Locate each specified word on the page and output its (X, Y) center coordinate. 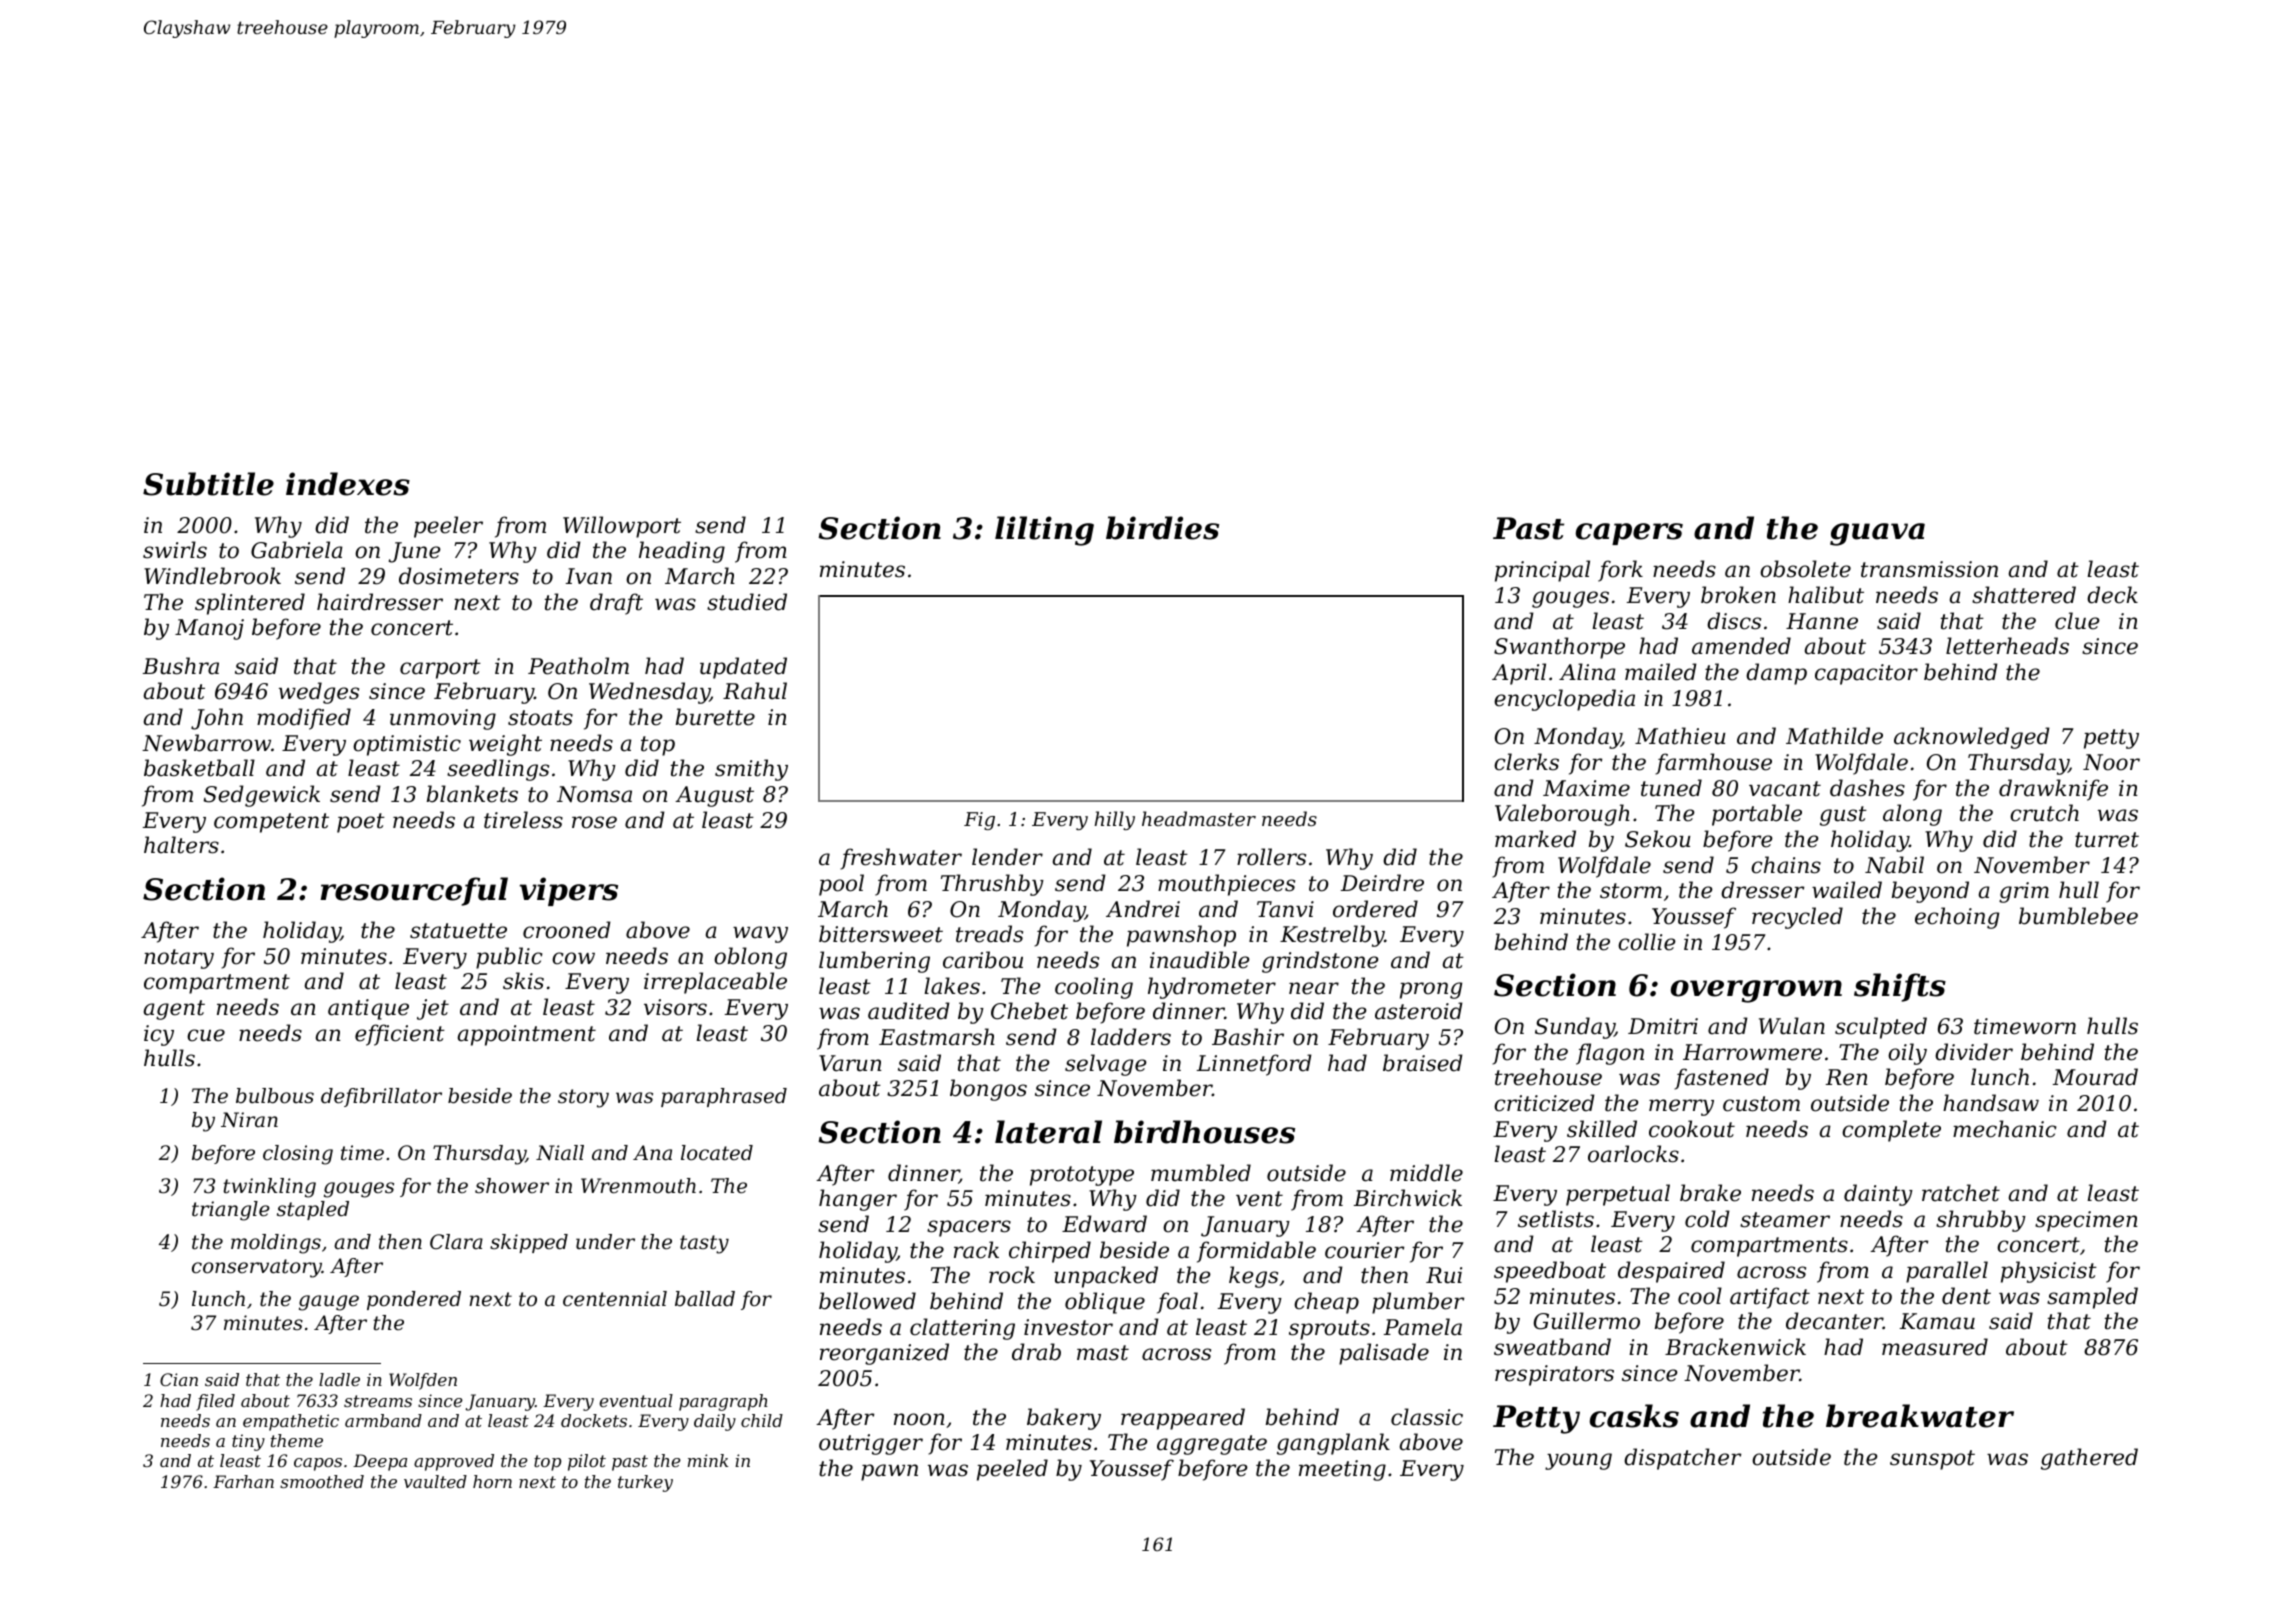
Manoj (209, 629)
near (1314, 988)
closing (298, 1155)
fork (1620, 571)
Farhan (243, 1481)
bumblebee (2078, 916)
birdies (1162, 528)
